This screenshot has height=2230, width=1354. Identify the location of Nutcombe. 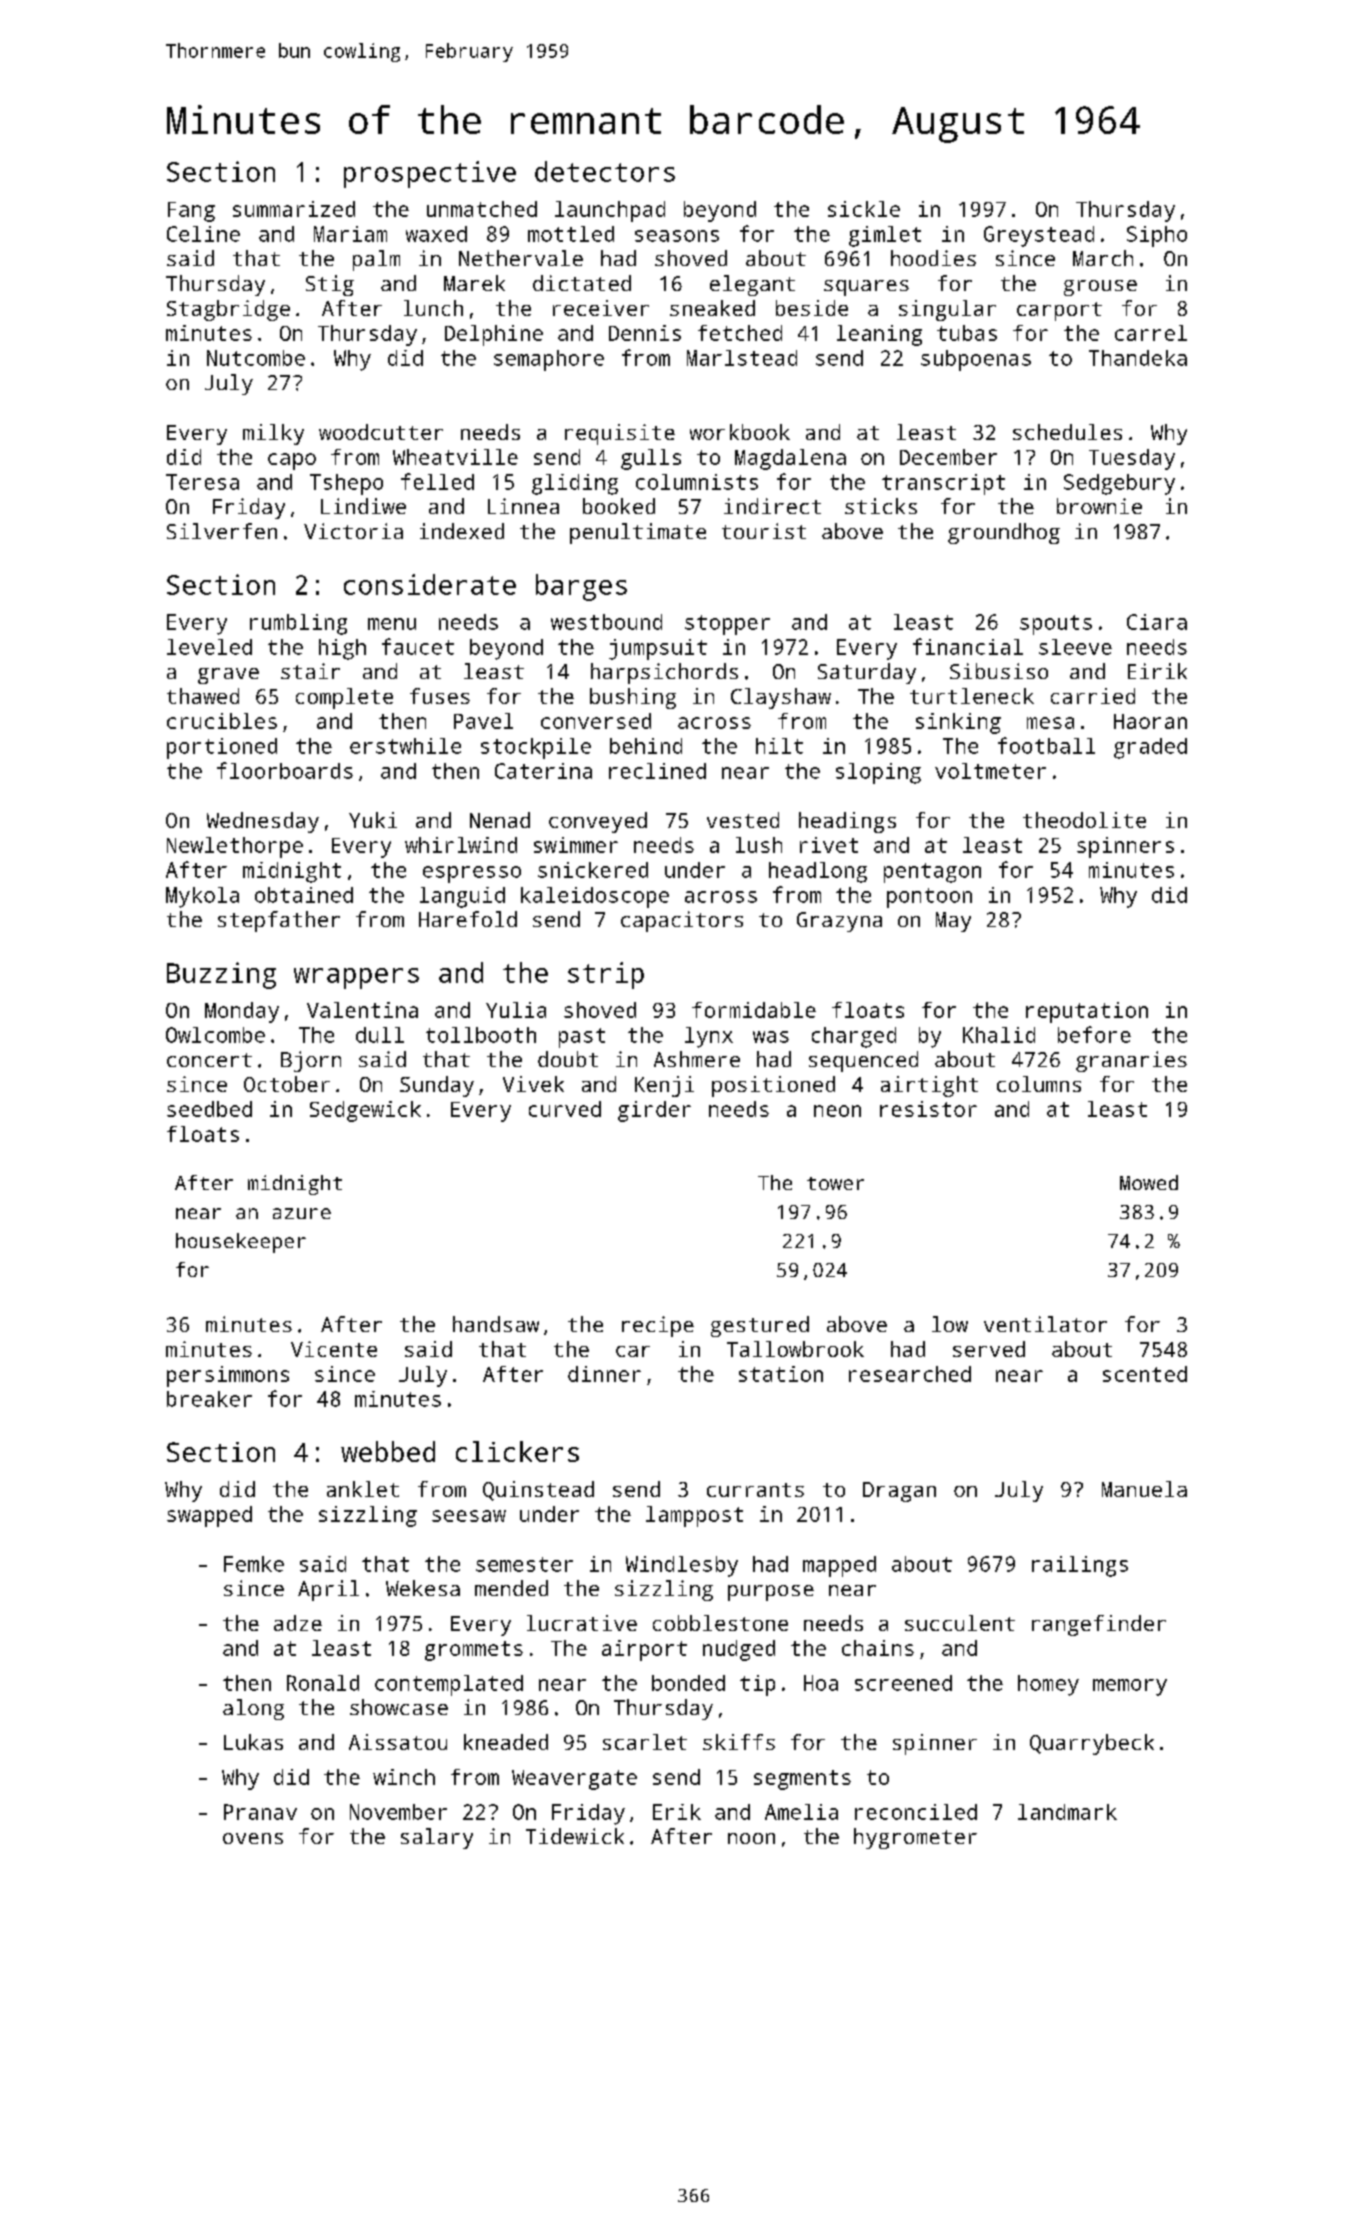
(256, 358).
